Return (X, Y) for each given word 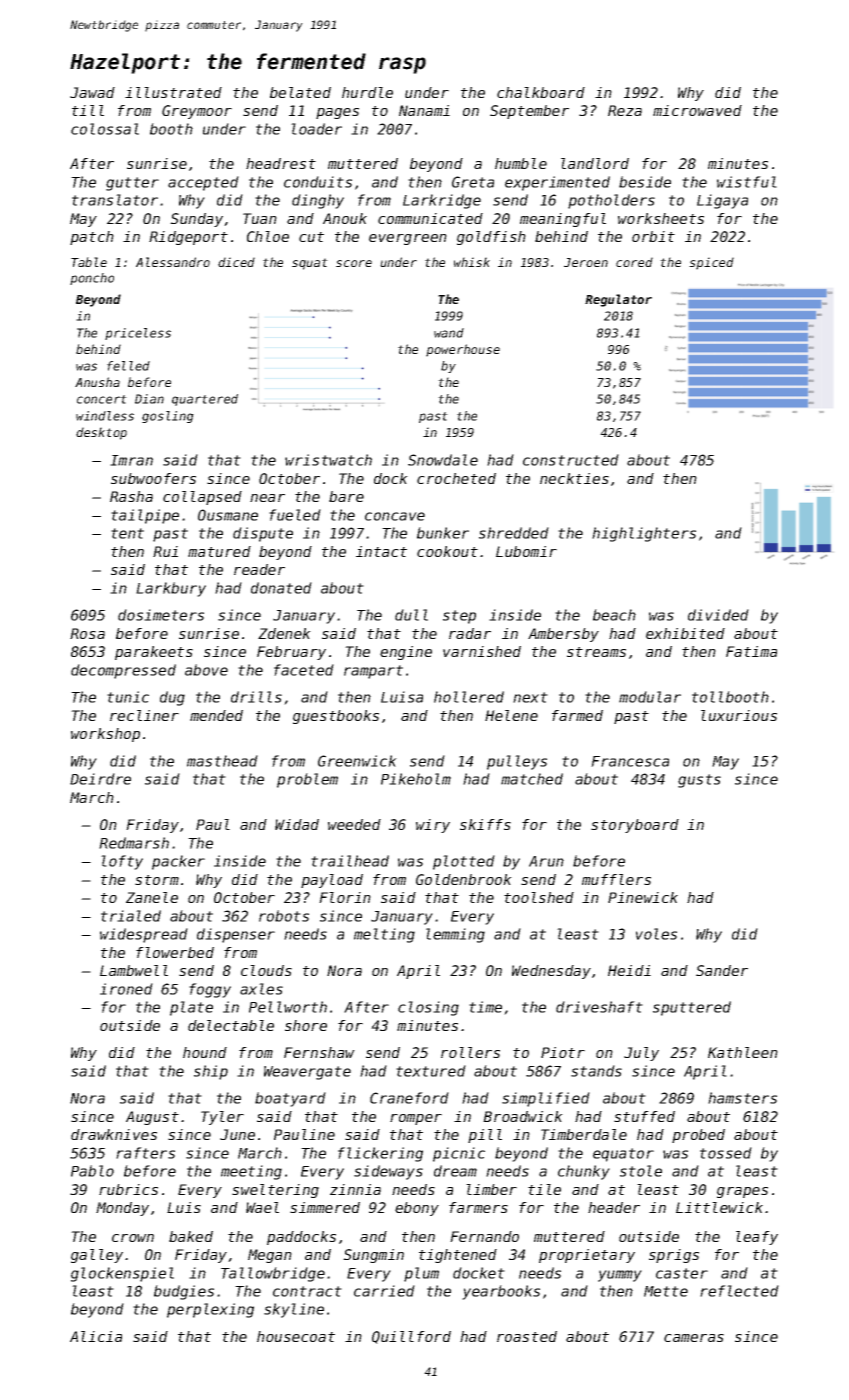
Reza (625, 110)
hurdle (367, 92)
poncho (92, 279)
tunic (128, 697)
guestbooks (336, 717)
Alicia (96, 1336)
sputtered (692, 1008)
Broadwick (523, 1116)
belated (300, 92)
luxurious (739, 715)
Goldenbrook (464, 879)
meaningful (563, 220)
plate (191, 1008)
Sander (722, 970)
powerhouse (463, 350)
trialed (131, 916)
